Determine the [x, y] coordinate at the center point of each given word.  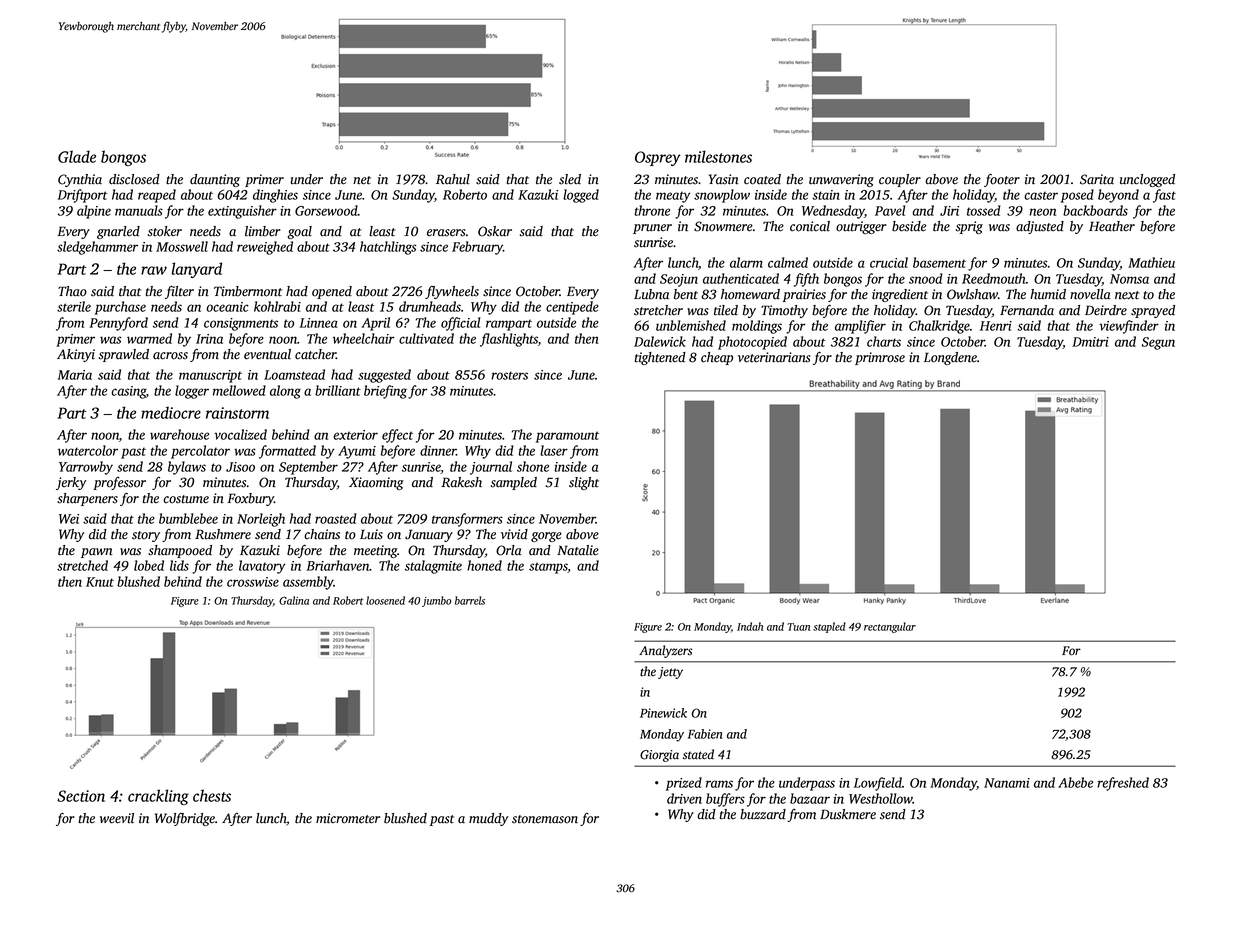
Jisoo [240, 467]
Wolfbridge [185, 819]
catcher [315, 354]
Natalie [578, 550]
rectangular [890, 627]
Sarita [1097, 179]
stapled [829, 627]
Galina [294, 600]
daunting [215, 180]
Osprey [658, 158]
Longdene [950, 358]
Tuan [798, 627]
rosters [509, 375]
